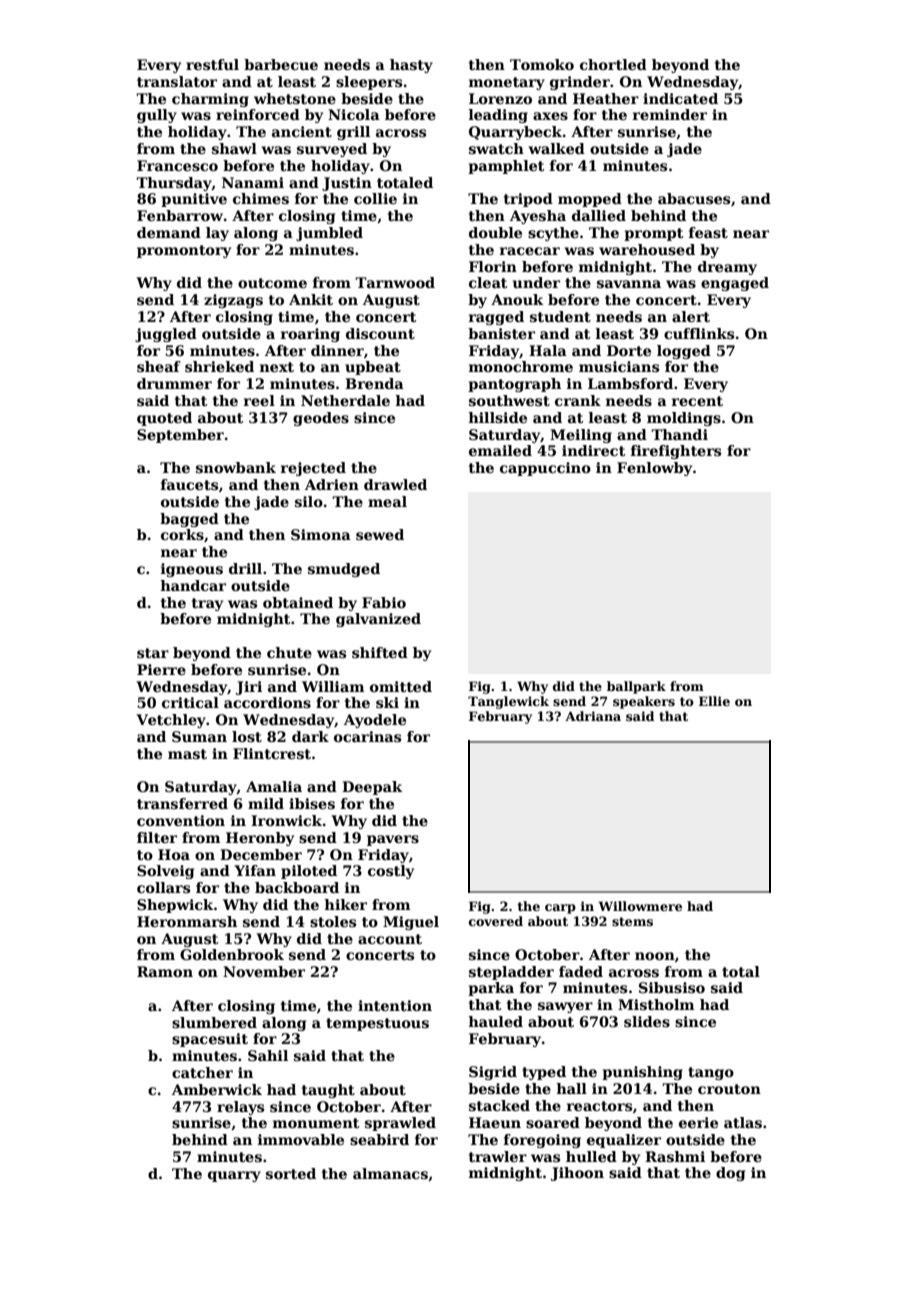 This screenshot has height=1316, width=908. I want to click on monetary, so click(507, 83).
